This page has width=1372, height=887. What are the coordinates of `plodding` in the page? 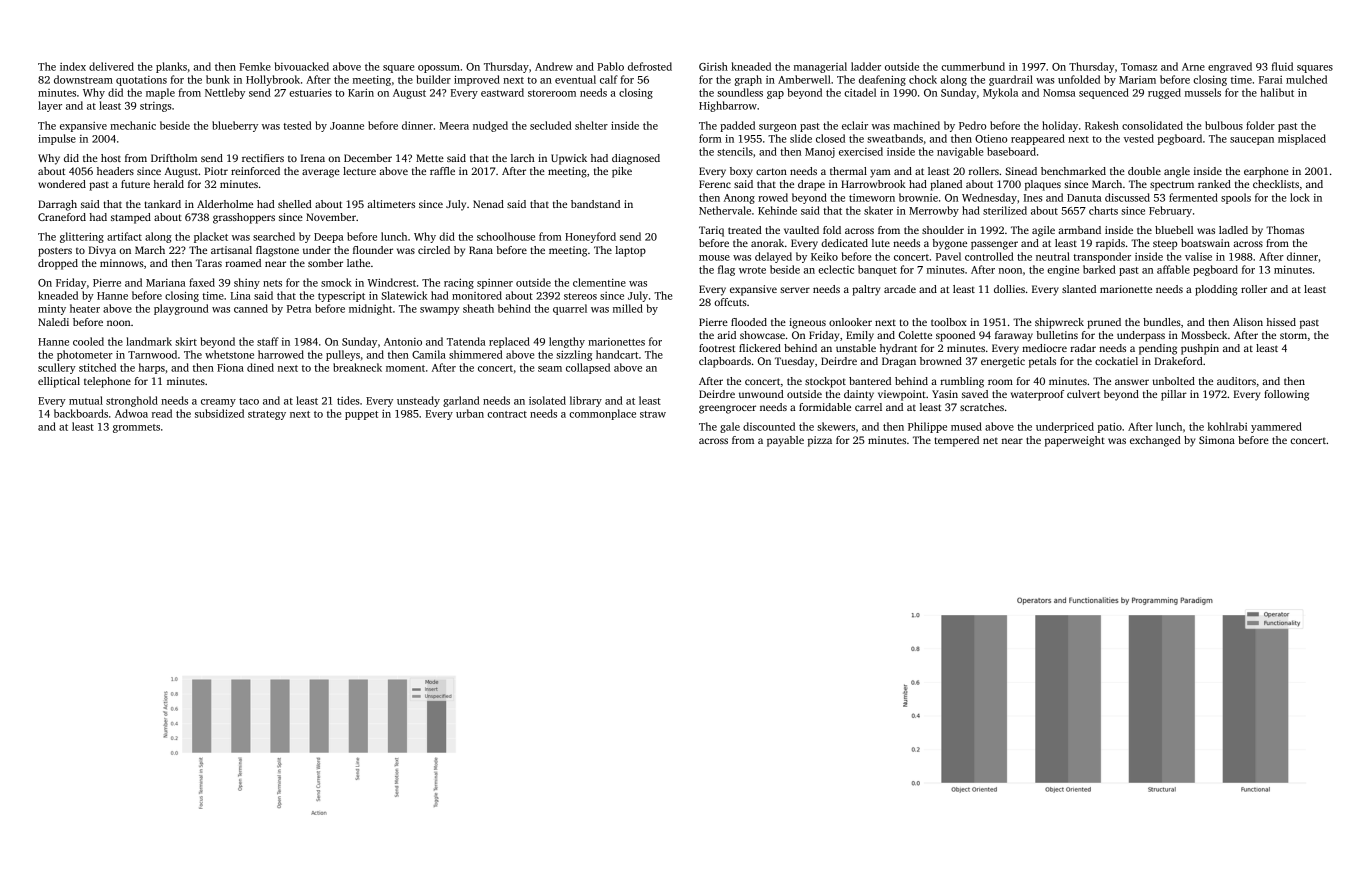 It's located at (1216, 290).
